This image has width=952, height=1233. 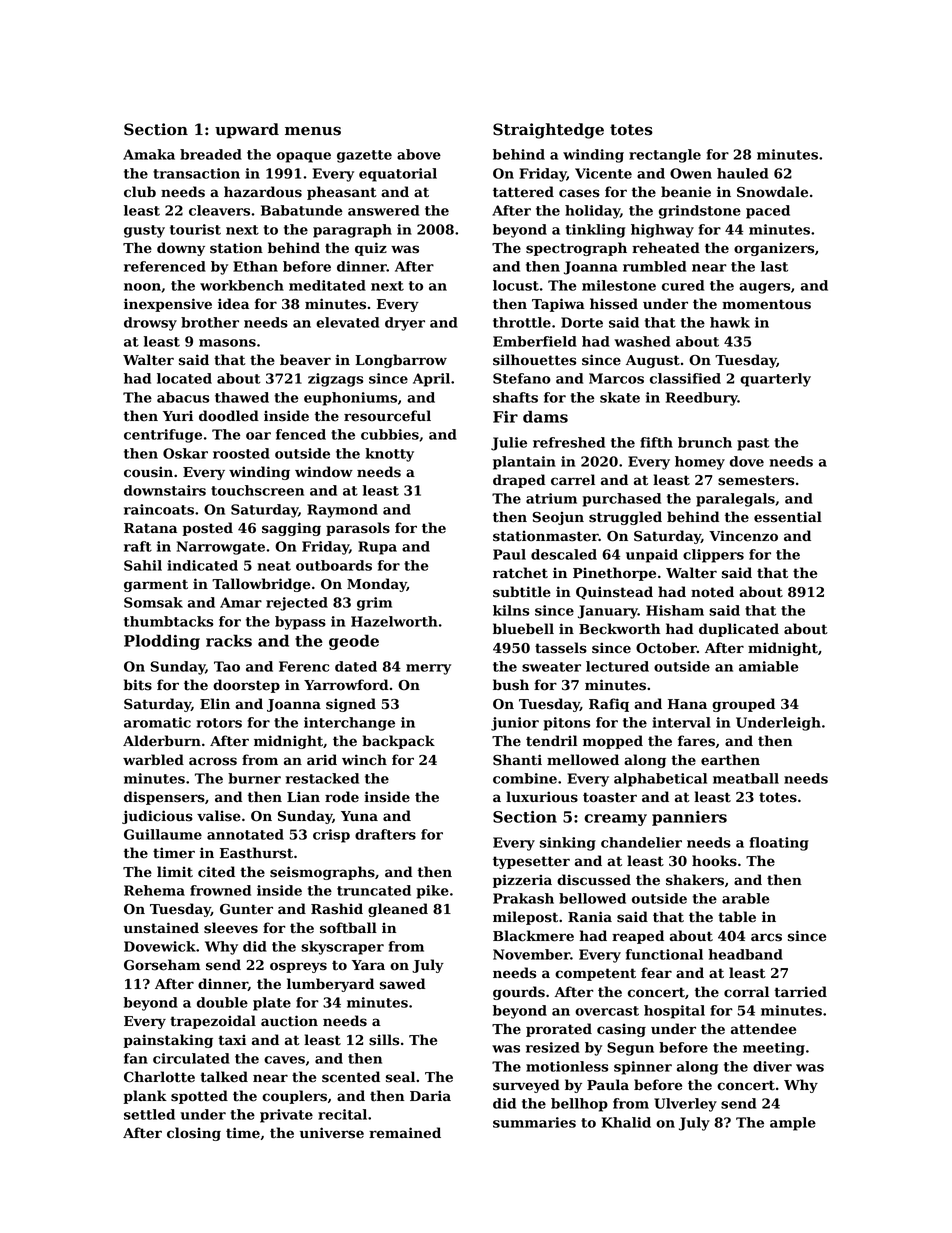 I want to click on upward, so click(x=247, y=131).
